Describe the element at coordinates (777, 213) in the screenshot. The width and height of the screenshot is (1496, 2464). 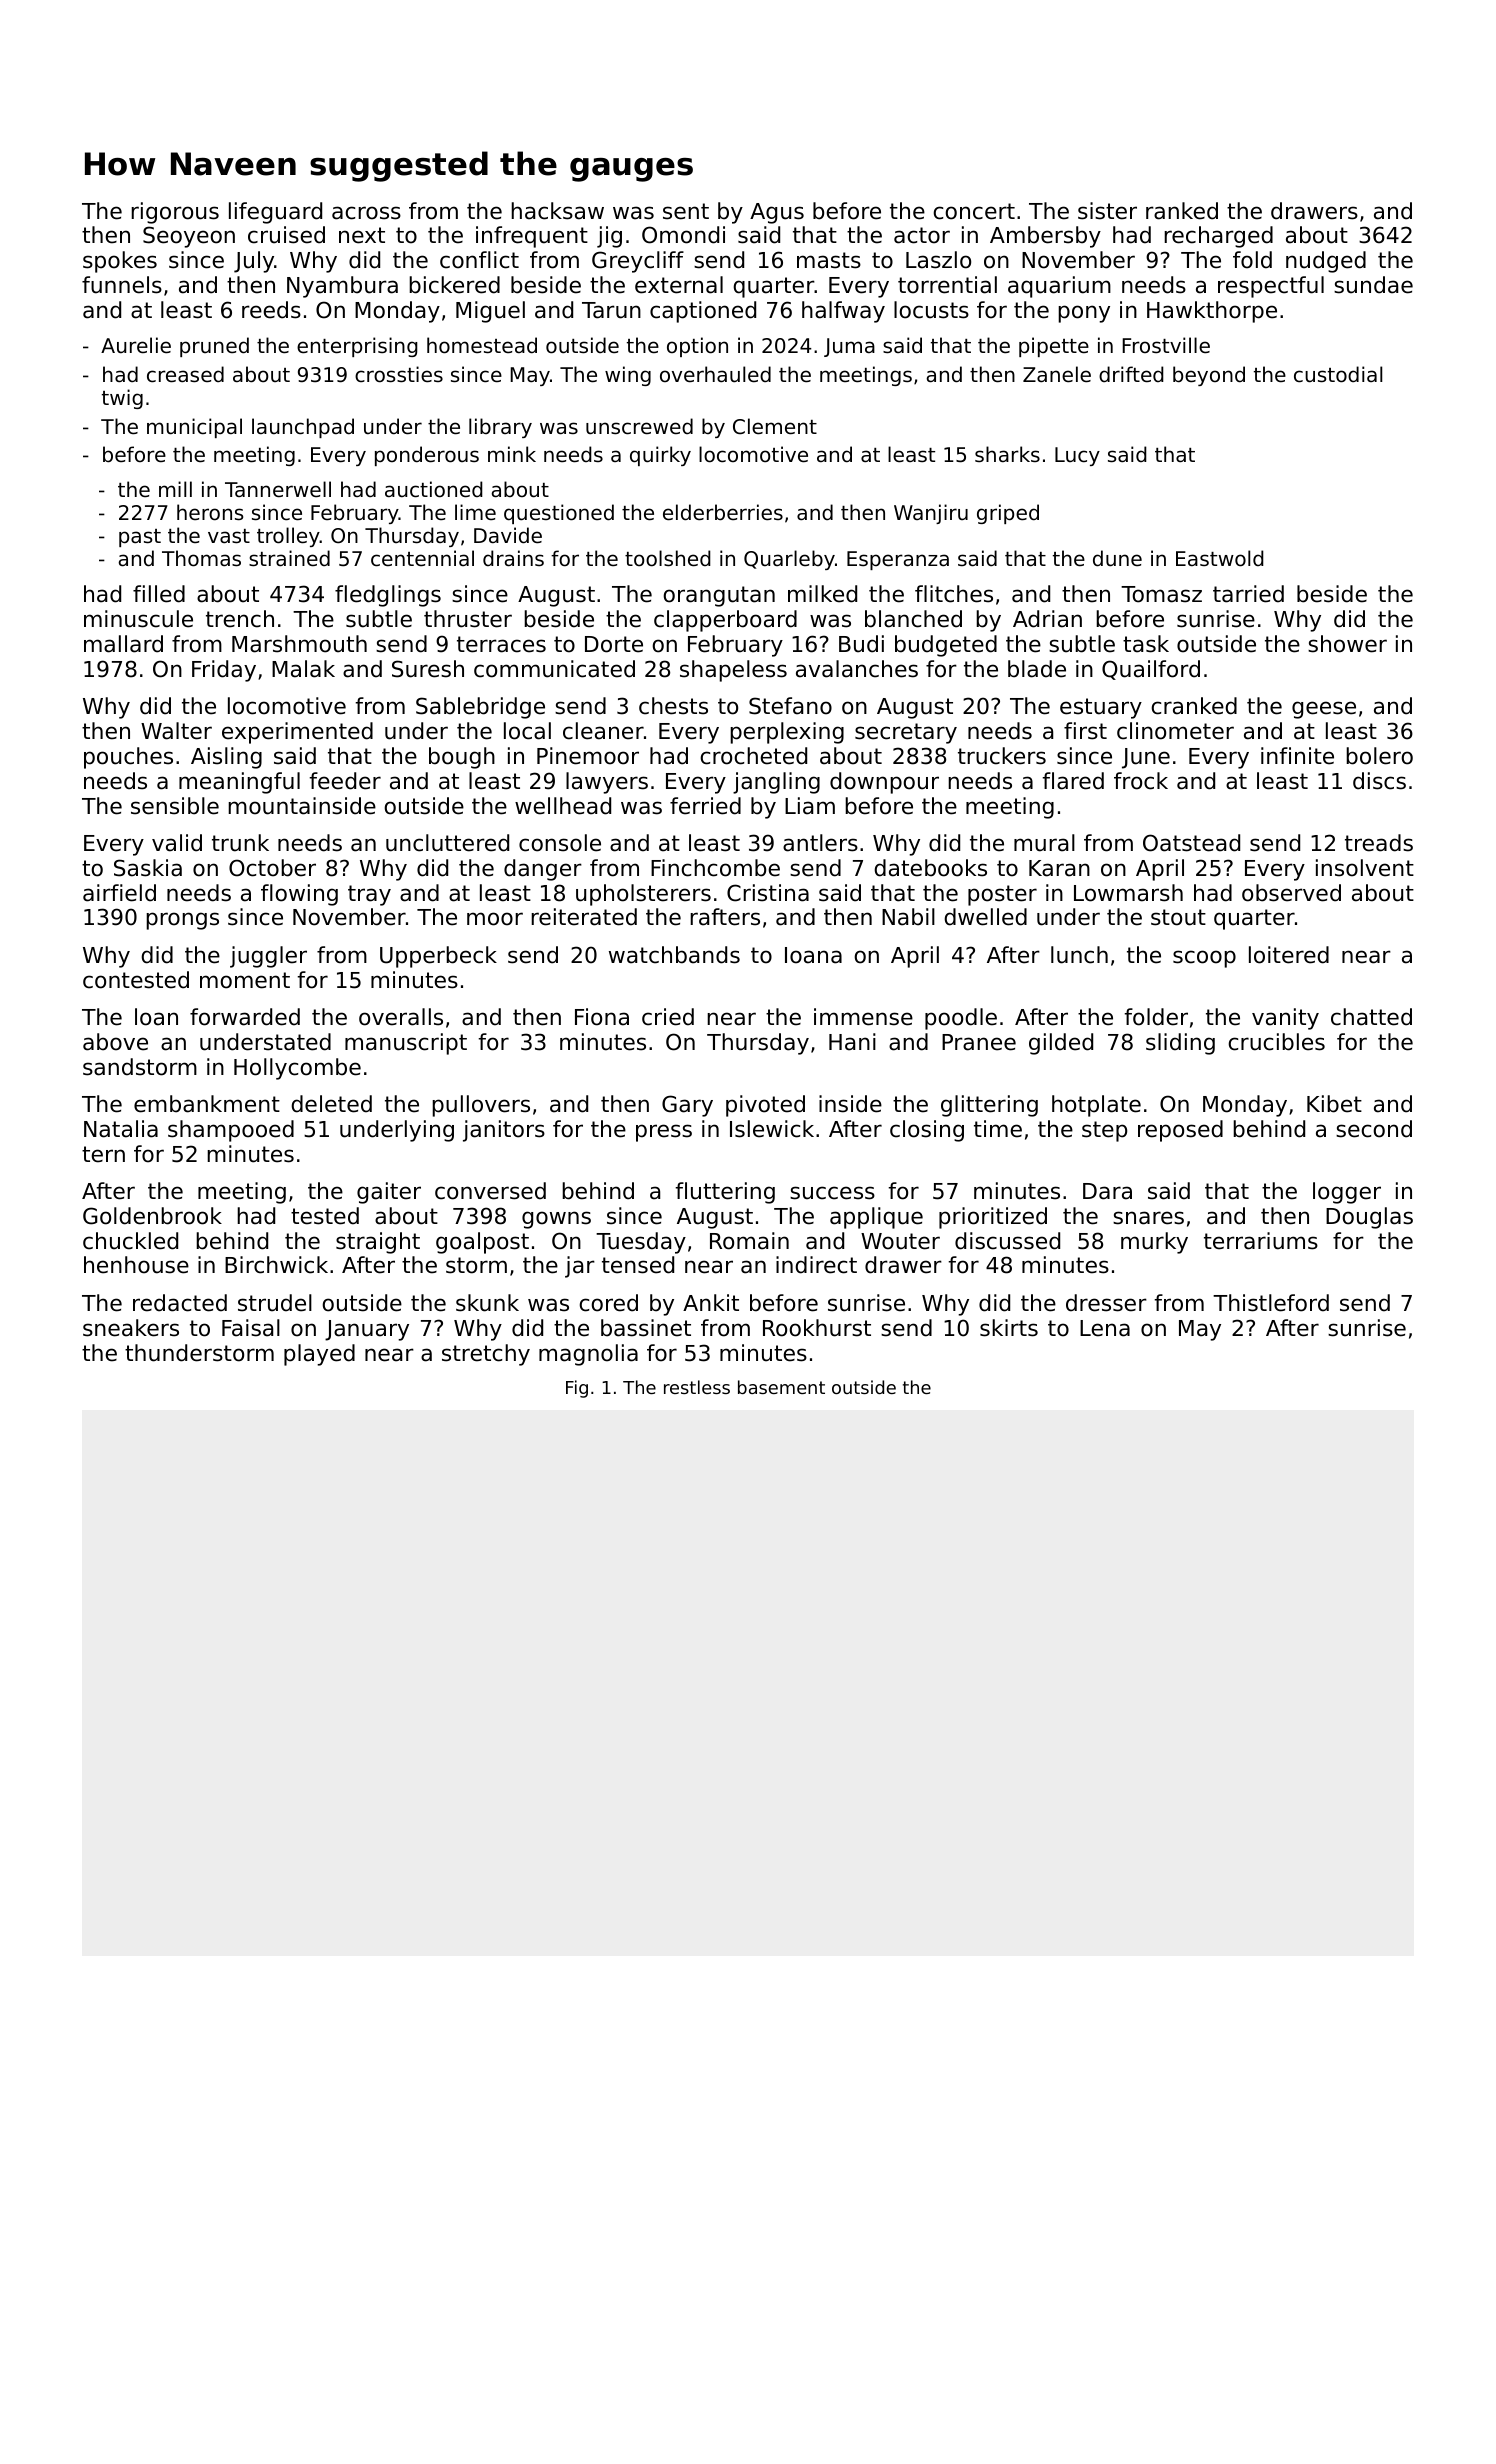
I see `Agus` at that location.
